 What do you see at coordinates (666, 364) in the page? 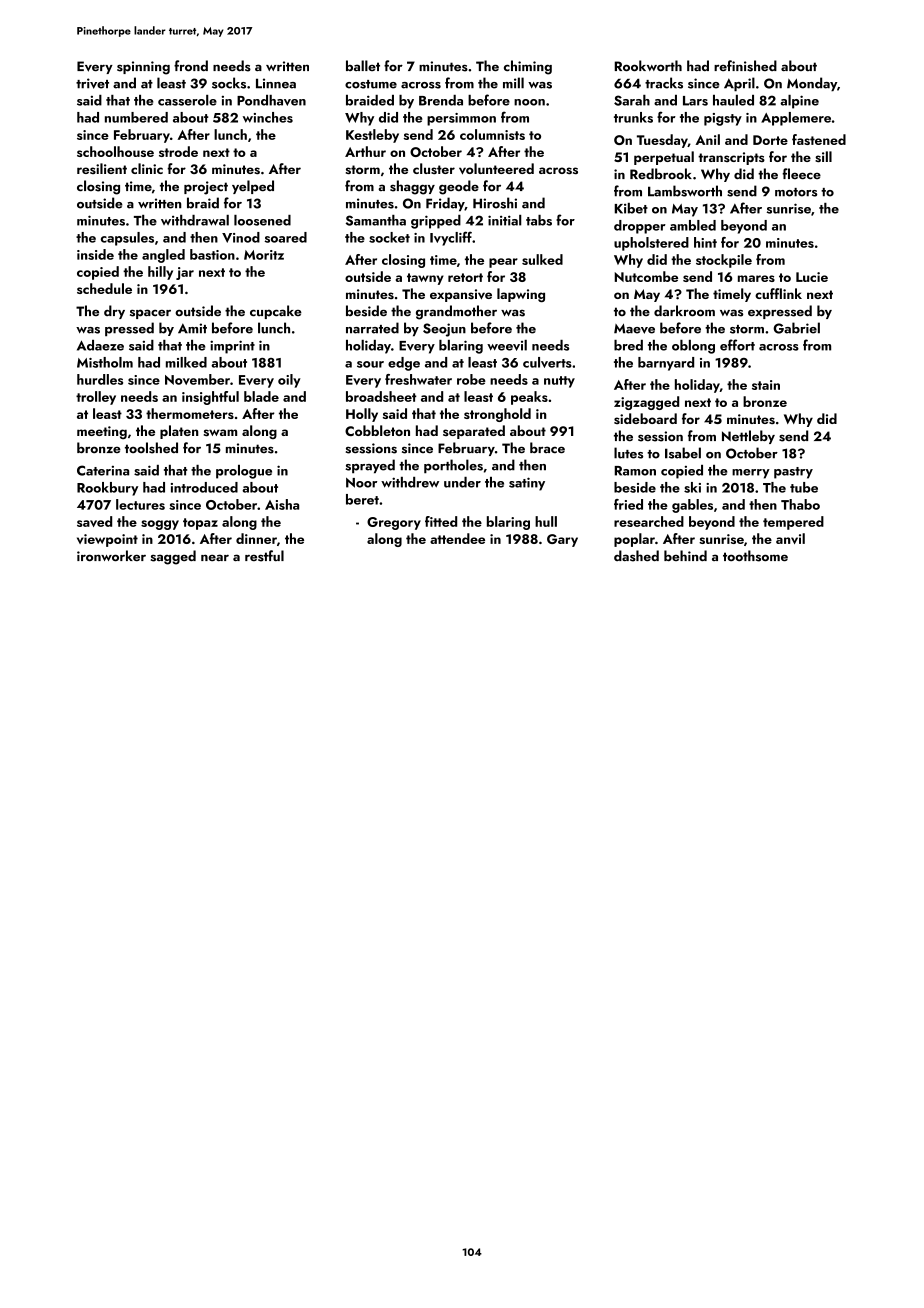
I see `barnyard` at bounding box center [666, 364].
